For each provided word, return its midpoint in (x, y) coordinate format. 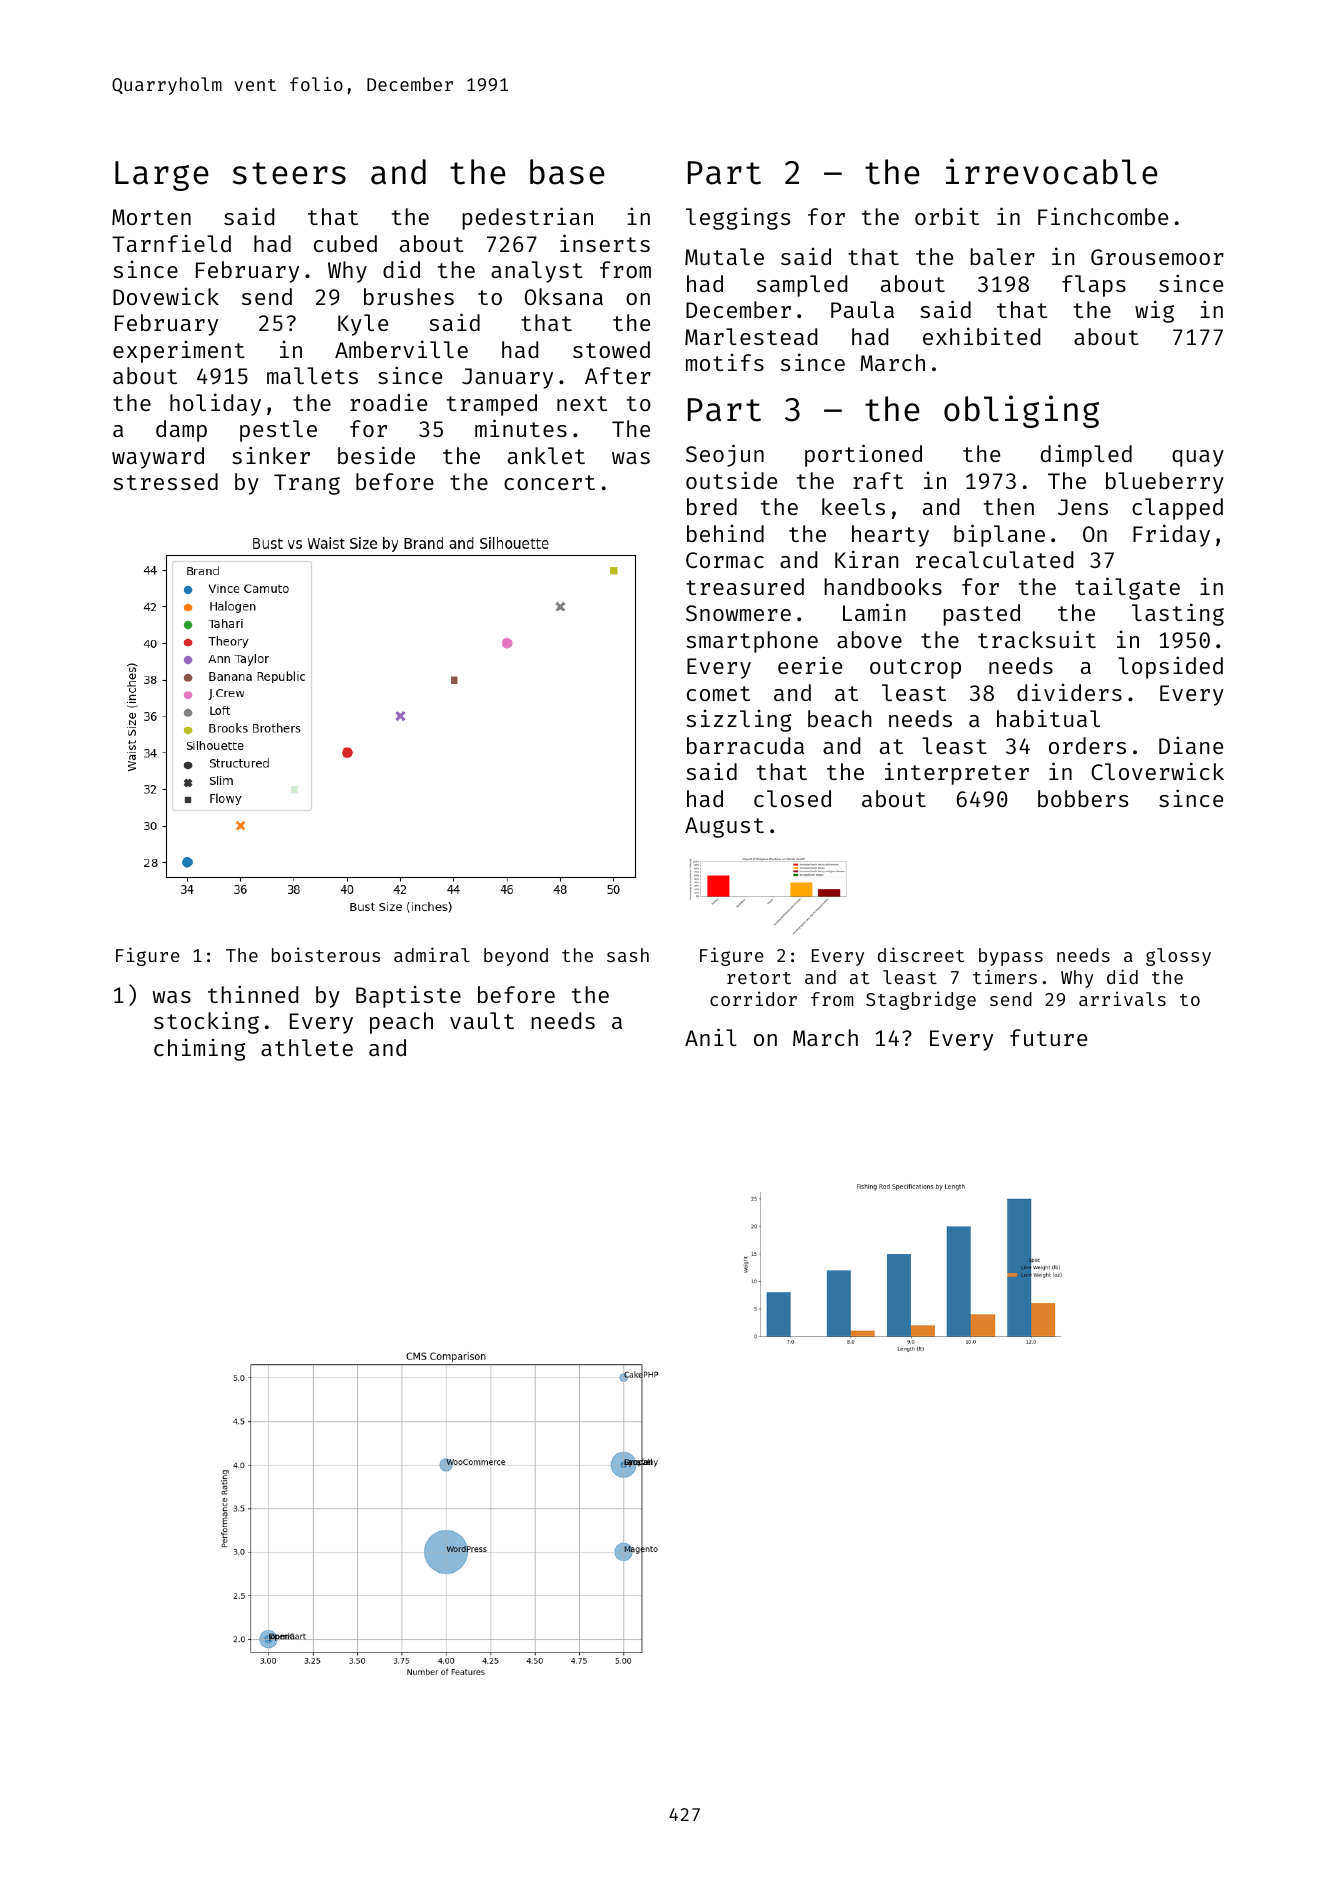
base (567, 172)
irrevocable (1052, 171)
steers (289, 173)
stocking (206, 1022)
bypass (1011, 957)
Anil (711, 1037)
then (1009, 506)
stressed (165, 481)
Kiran (867, 559)
